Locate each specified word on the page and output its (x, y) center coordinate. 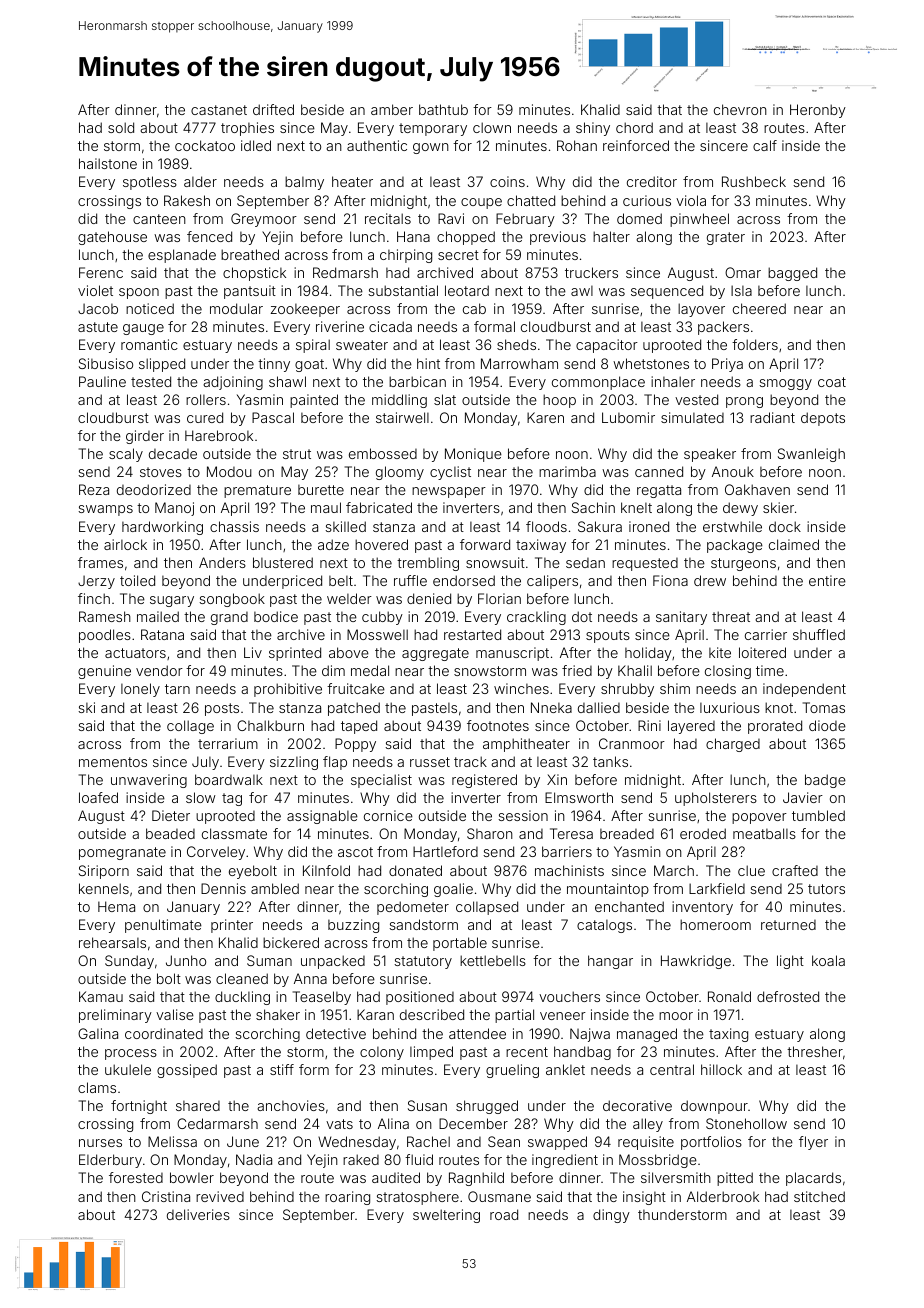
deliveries (198, 1214)
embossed (383, 453)
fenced (209, 236)
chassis (234, 526)
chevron (740, 109)
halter (611, 236)
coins (507, 181)
